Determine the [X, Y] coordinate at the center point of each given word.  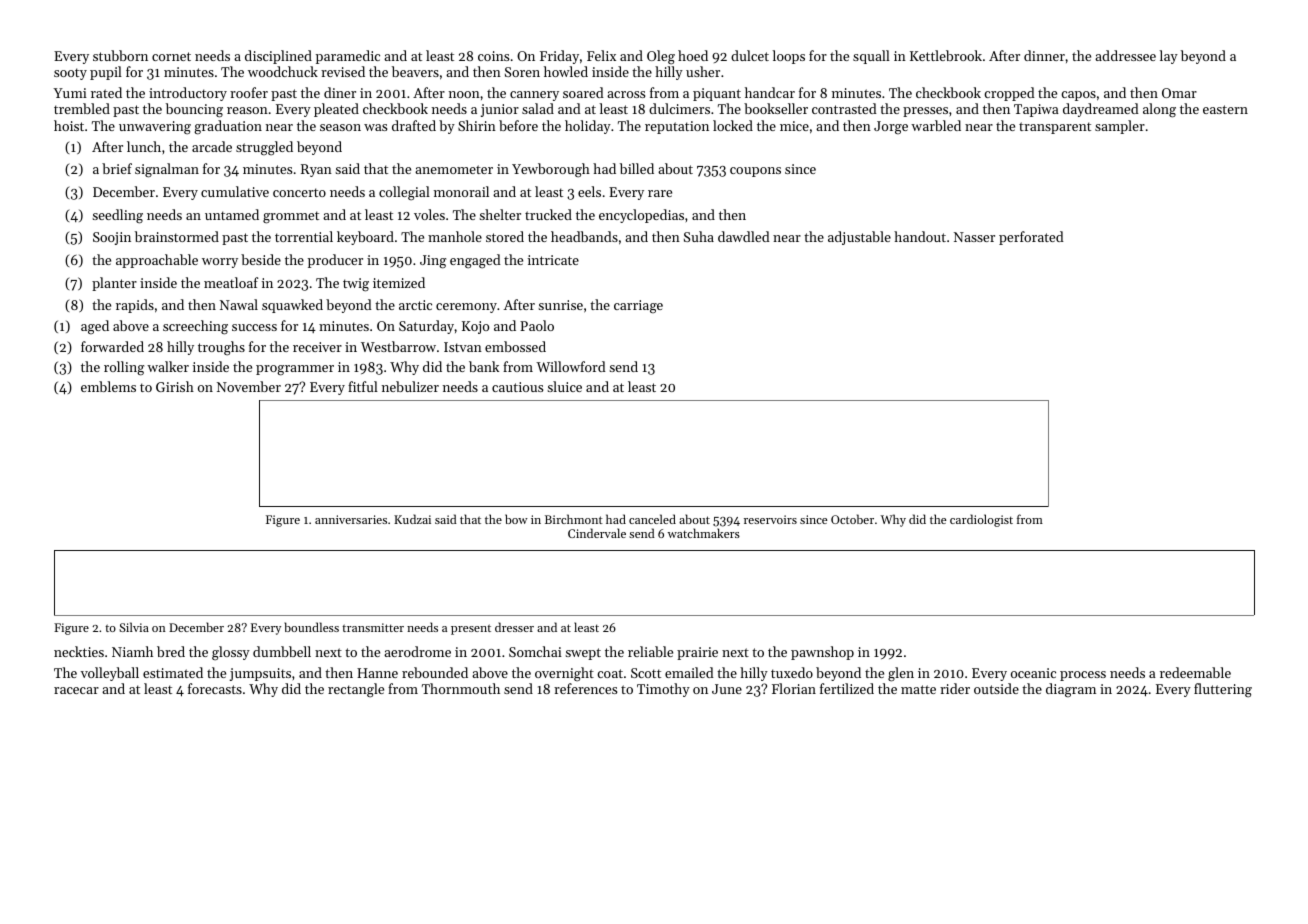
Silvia [134, 627]
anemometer [454, 169]
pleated [336, 110]
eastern [1225, 109]
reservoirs [770, 519]
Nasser [974, 237]
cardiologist [981, 520]
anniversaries [351, 519]
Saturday [426, 327]
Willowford [571, 366]
